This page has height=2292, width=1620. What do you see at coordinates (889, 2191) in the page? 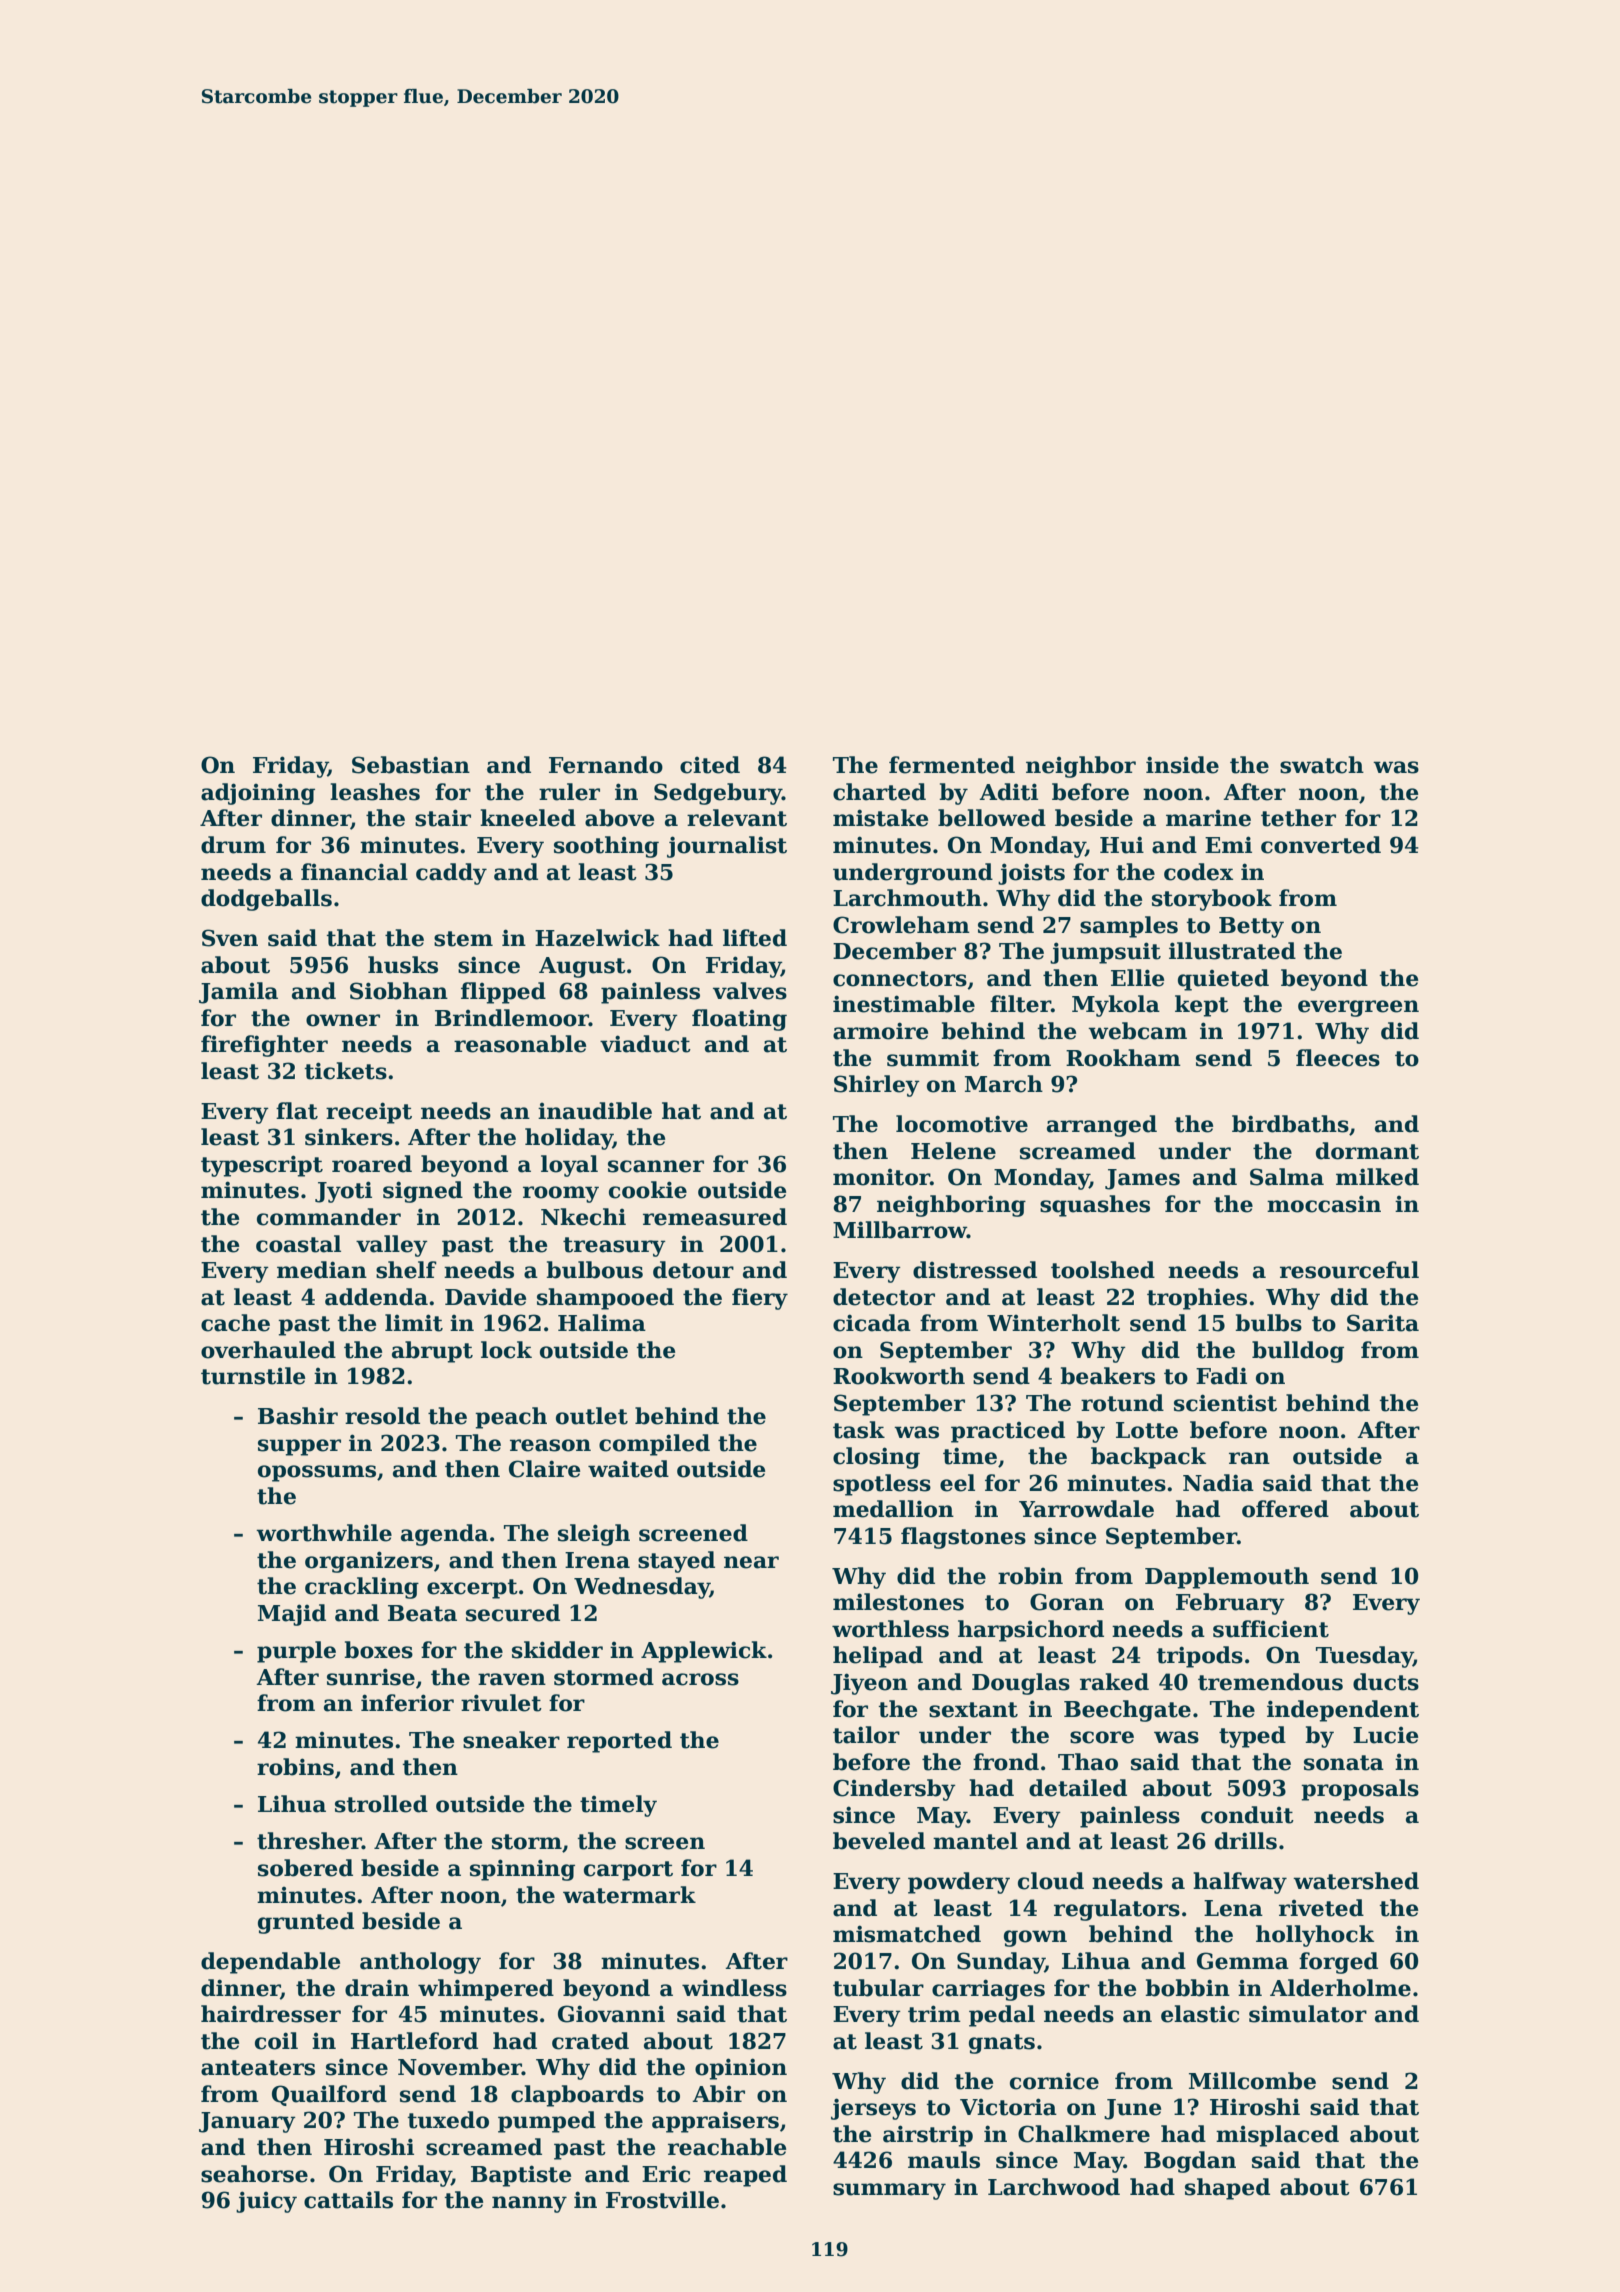
I see `summary` at bounding box center [889, 2191].
